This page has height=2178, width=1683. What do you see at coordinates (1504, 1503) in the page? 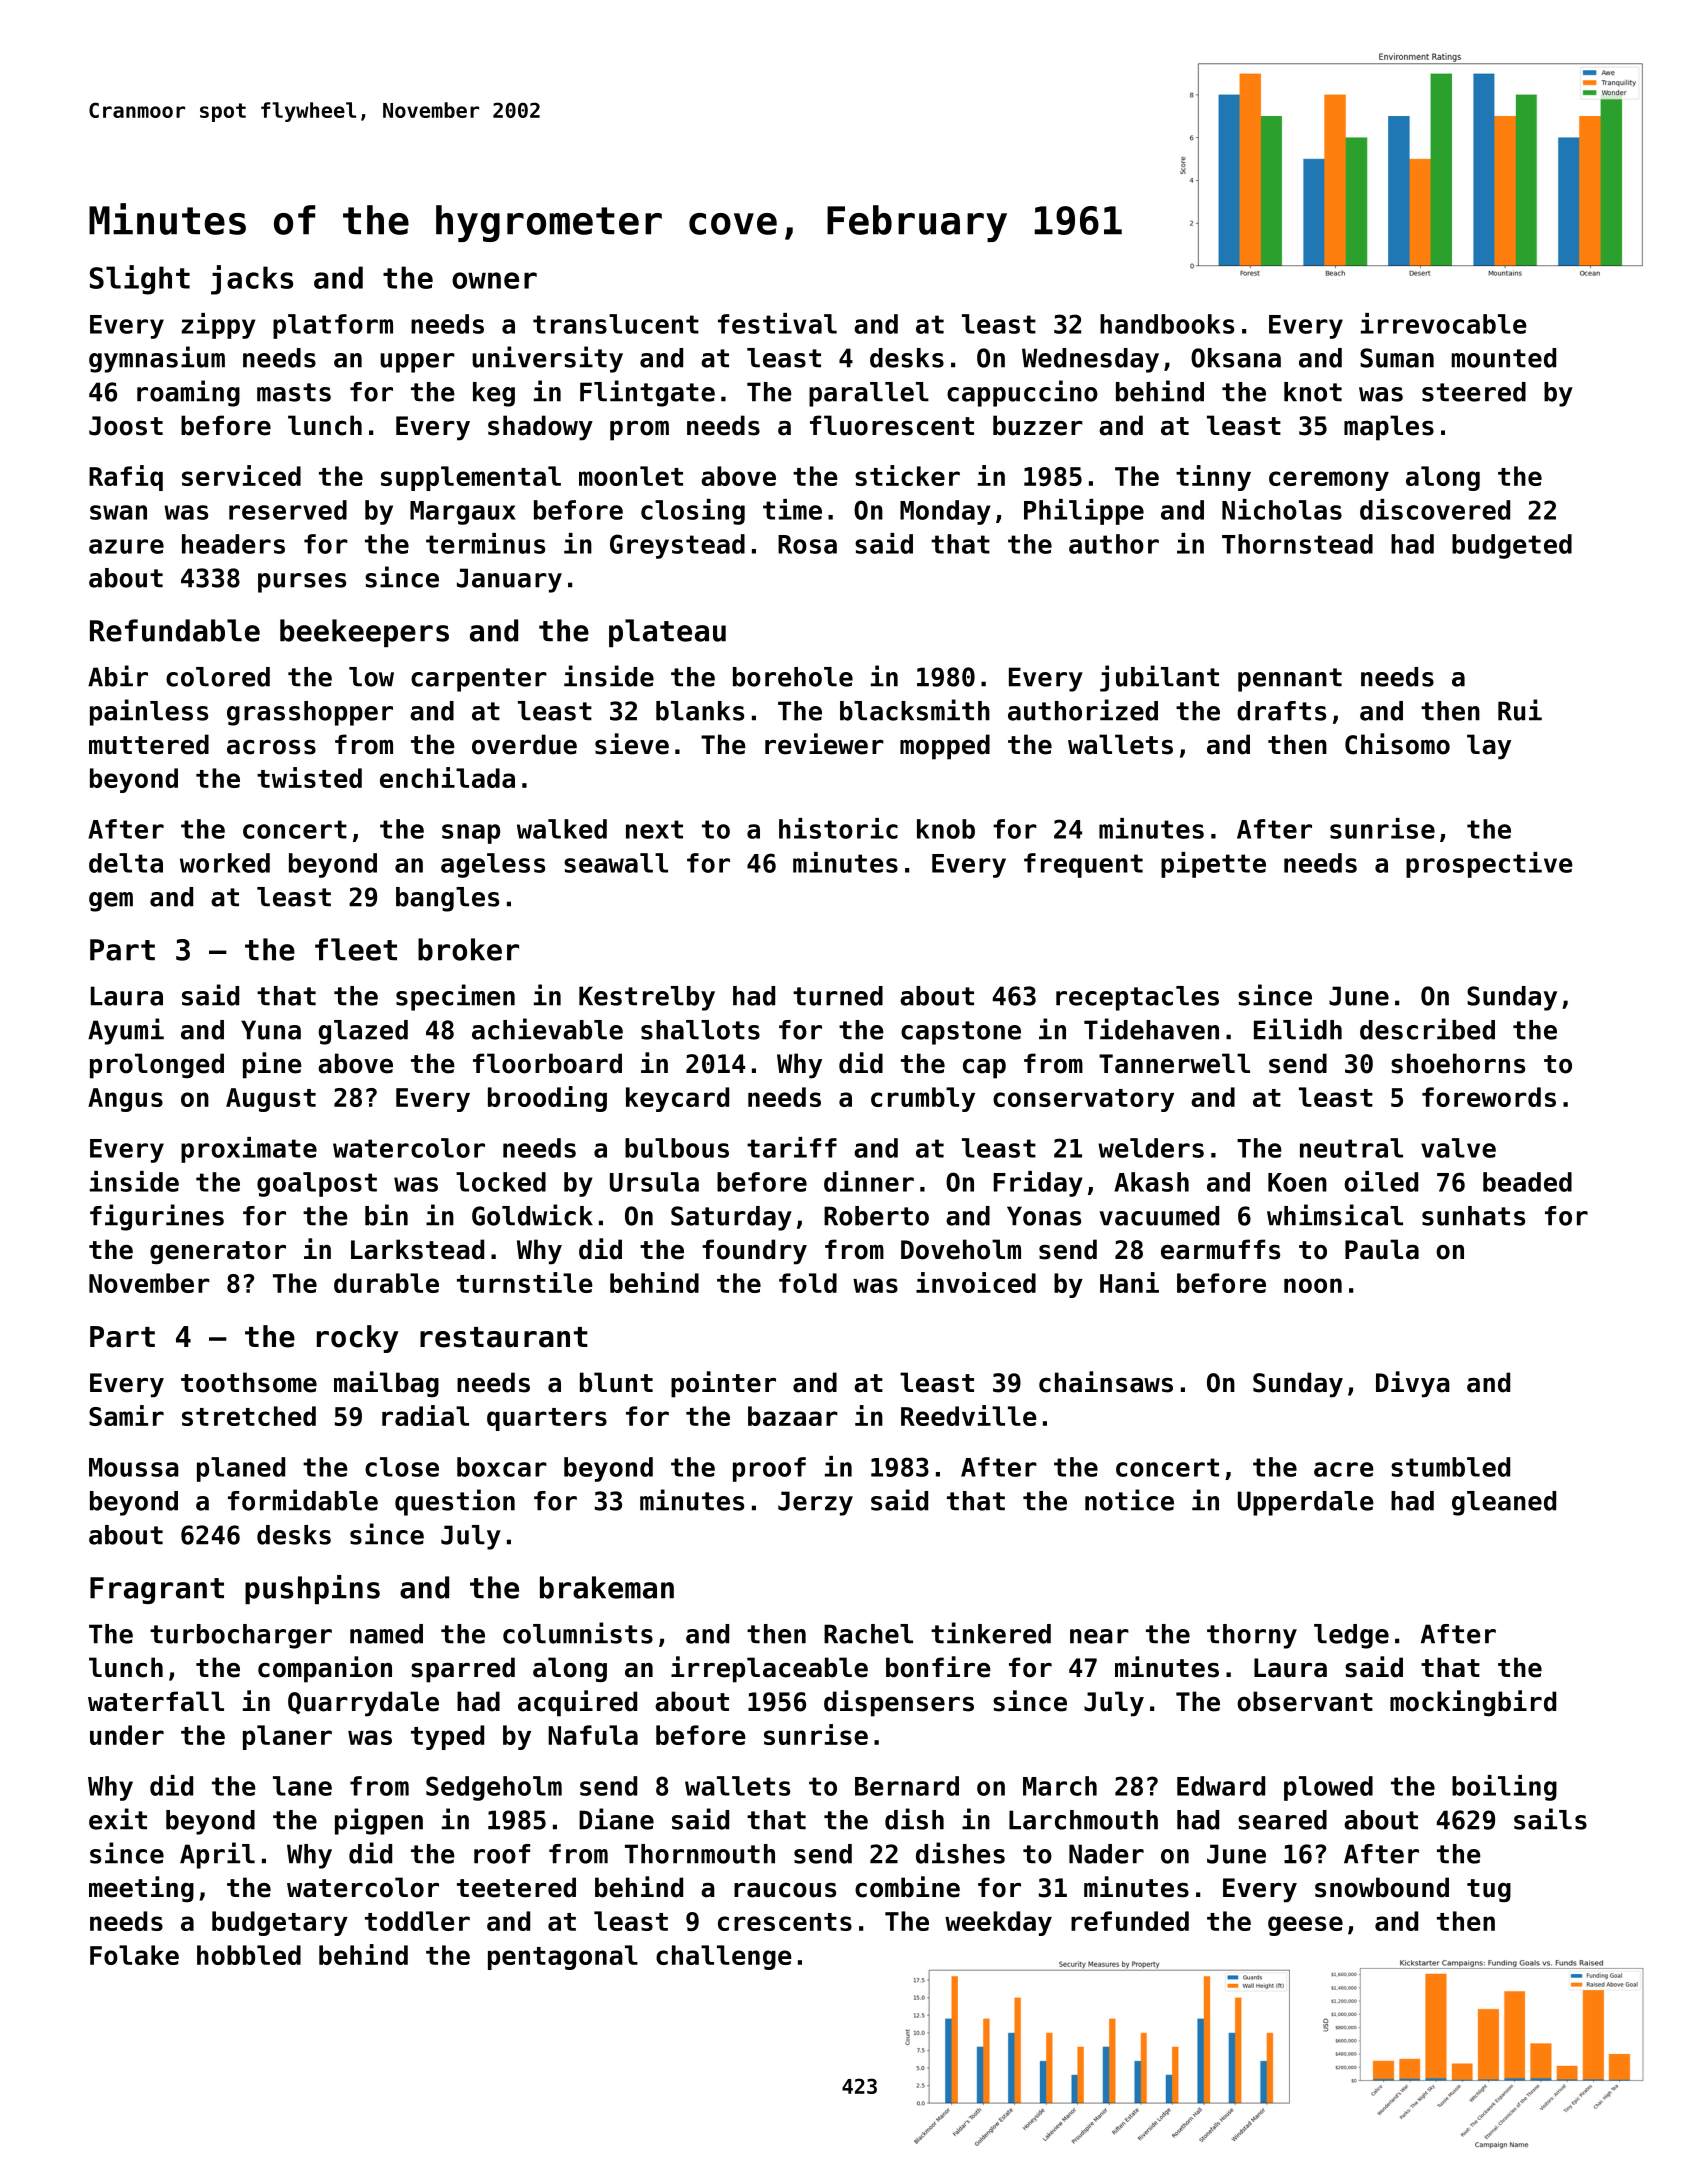
I see `gleaned` at bounding box center [1504, 1503].
